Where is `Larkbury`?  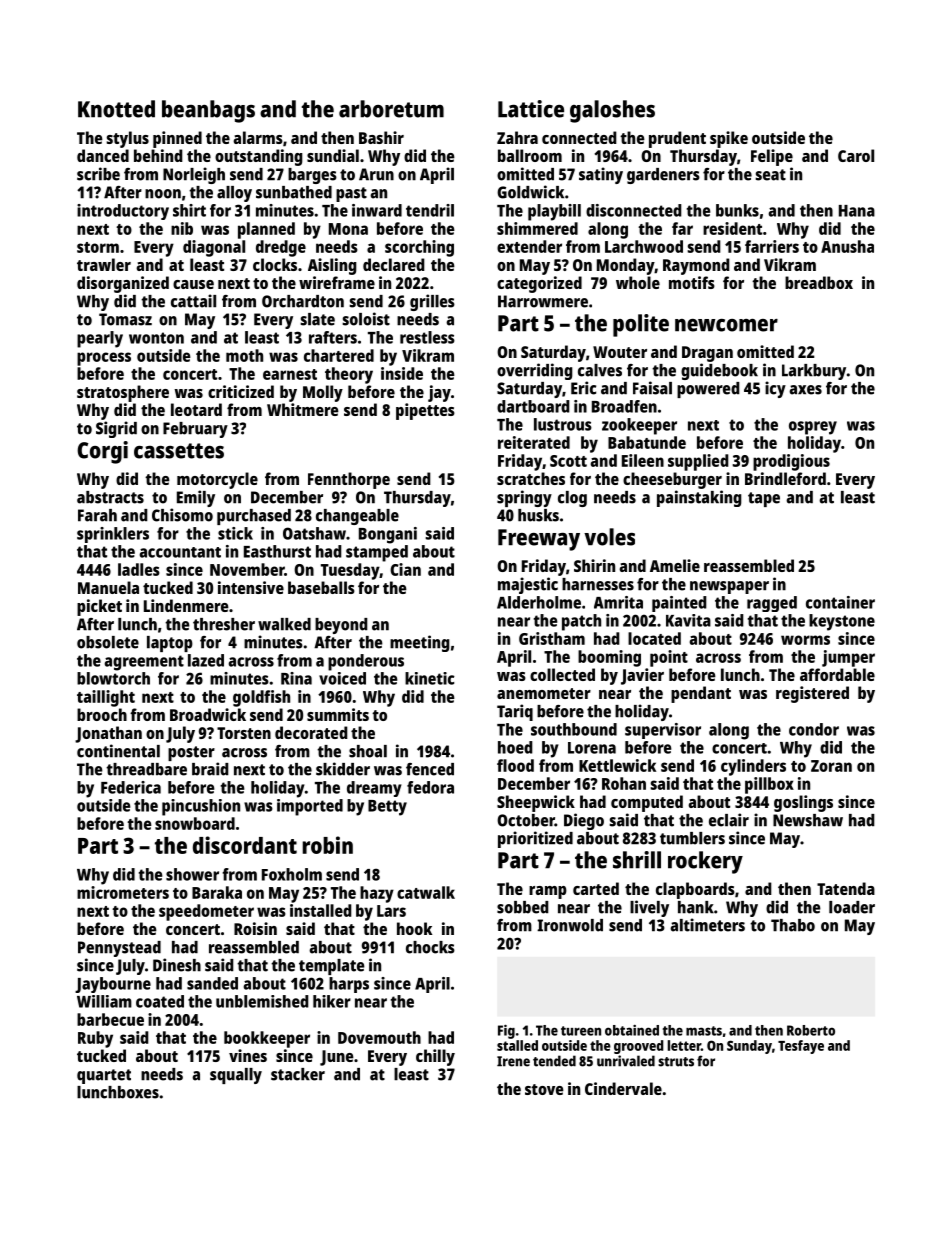
Larkbury is located at coordinates (814, 372).
